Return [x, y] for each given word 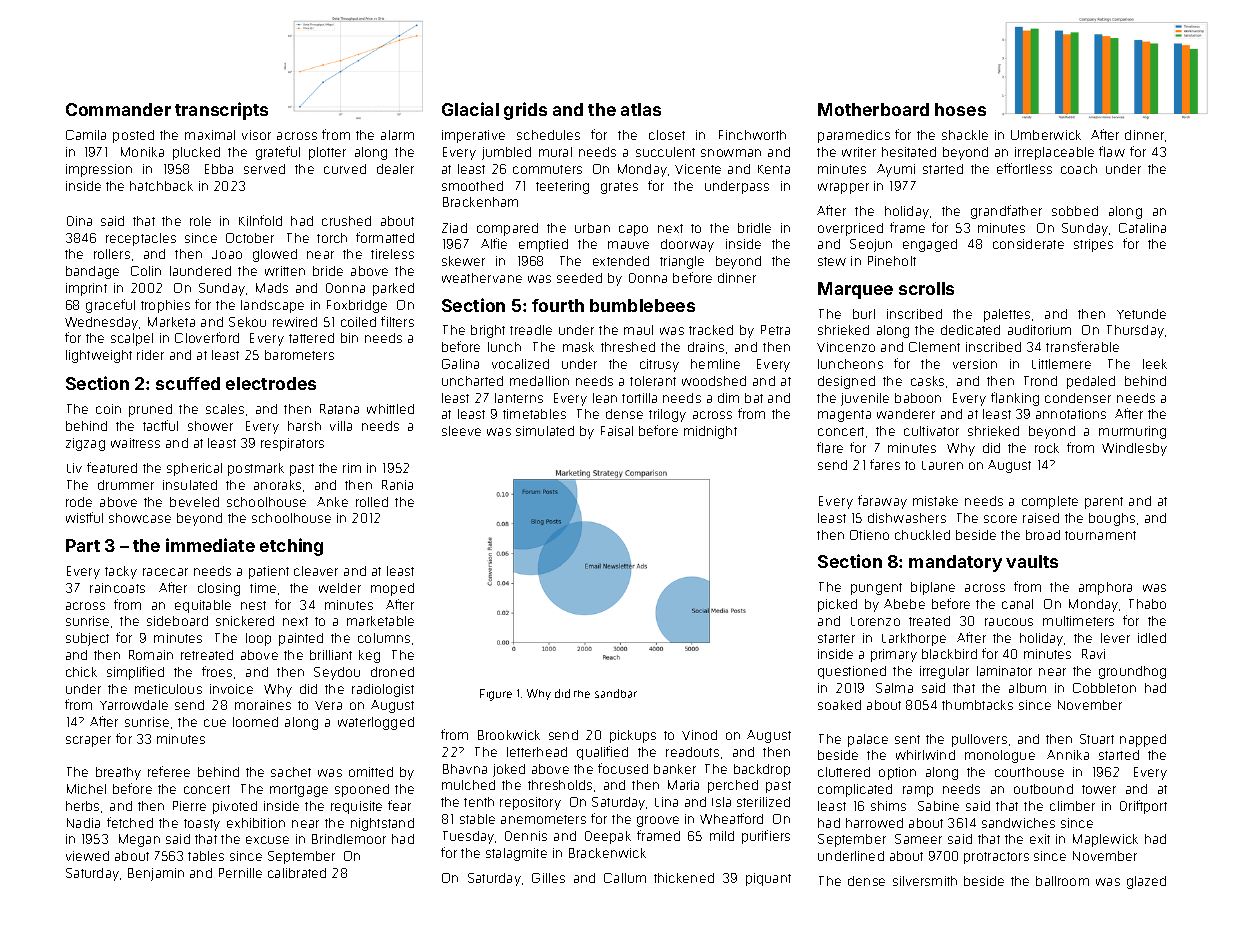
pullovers [979, 740]
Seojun [871, 245]
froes [217, 671]
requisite [356, 807]
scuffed [188, 383]
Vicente [698, 169]
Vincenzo [846, 347]
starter [836, 638]
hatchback [161, 186]
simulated [545, 431]
